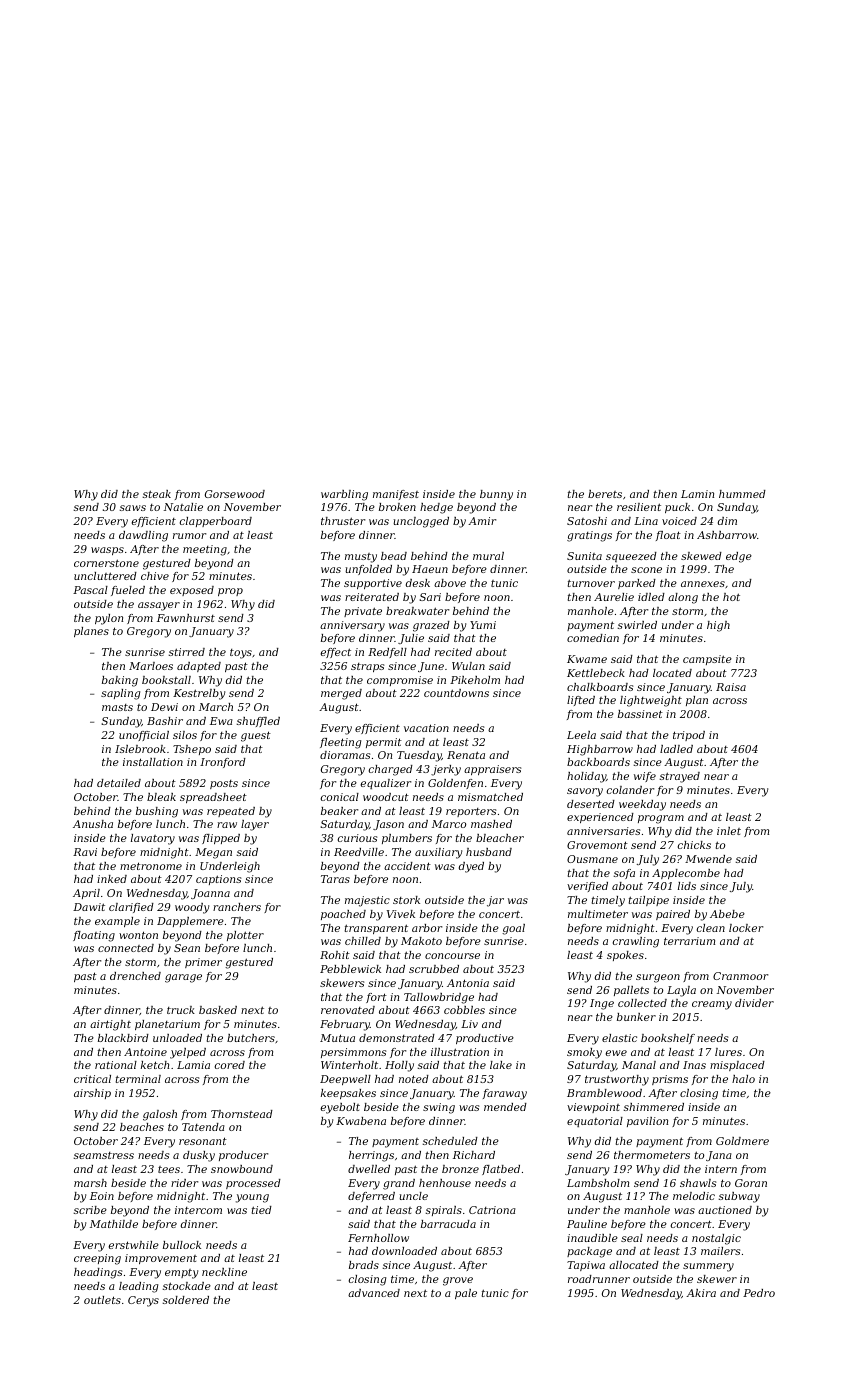 The image size is (849, 1400). Describe the element at coordinates (143, 1301) in the screenshot. I see `Cerys` at that location.
